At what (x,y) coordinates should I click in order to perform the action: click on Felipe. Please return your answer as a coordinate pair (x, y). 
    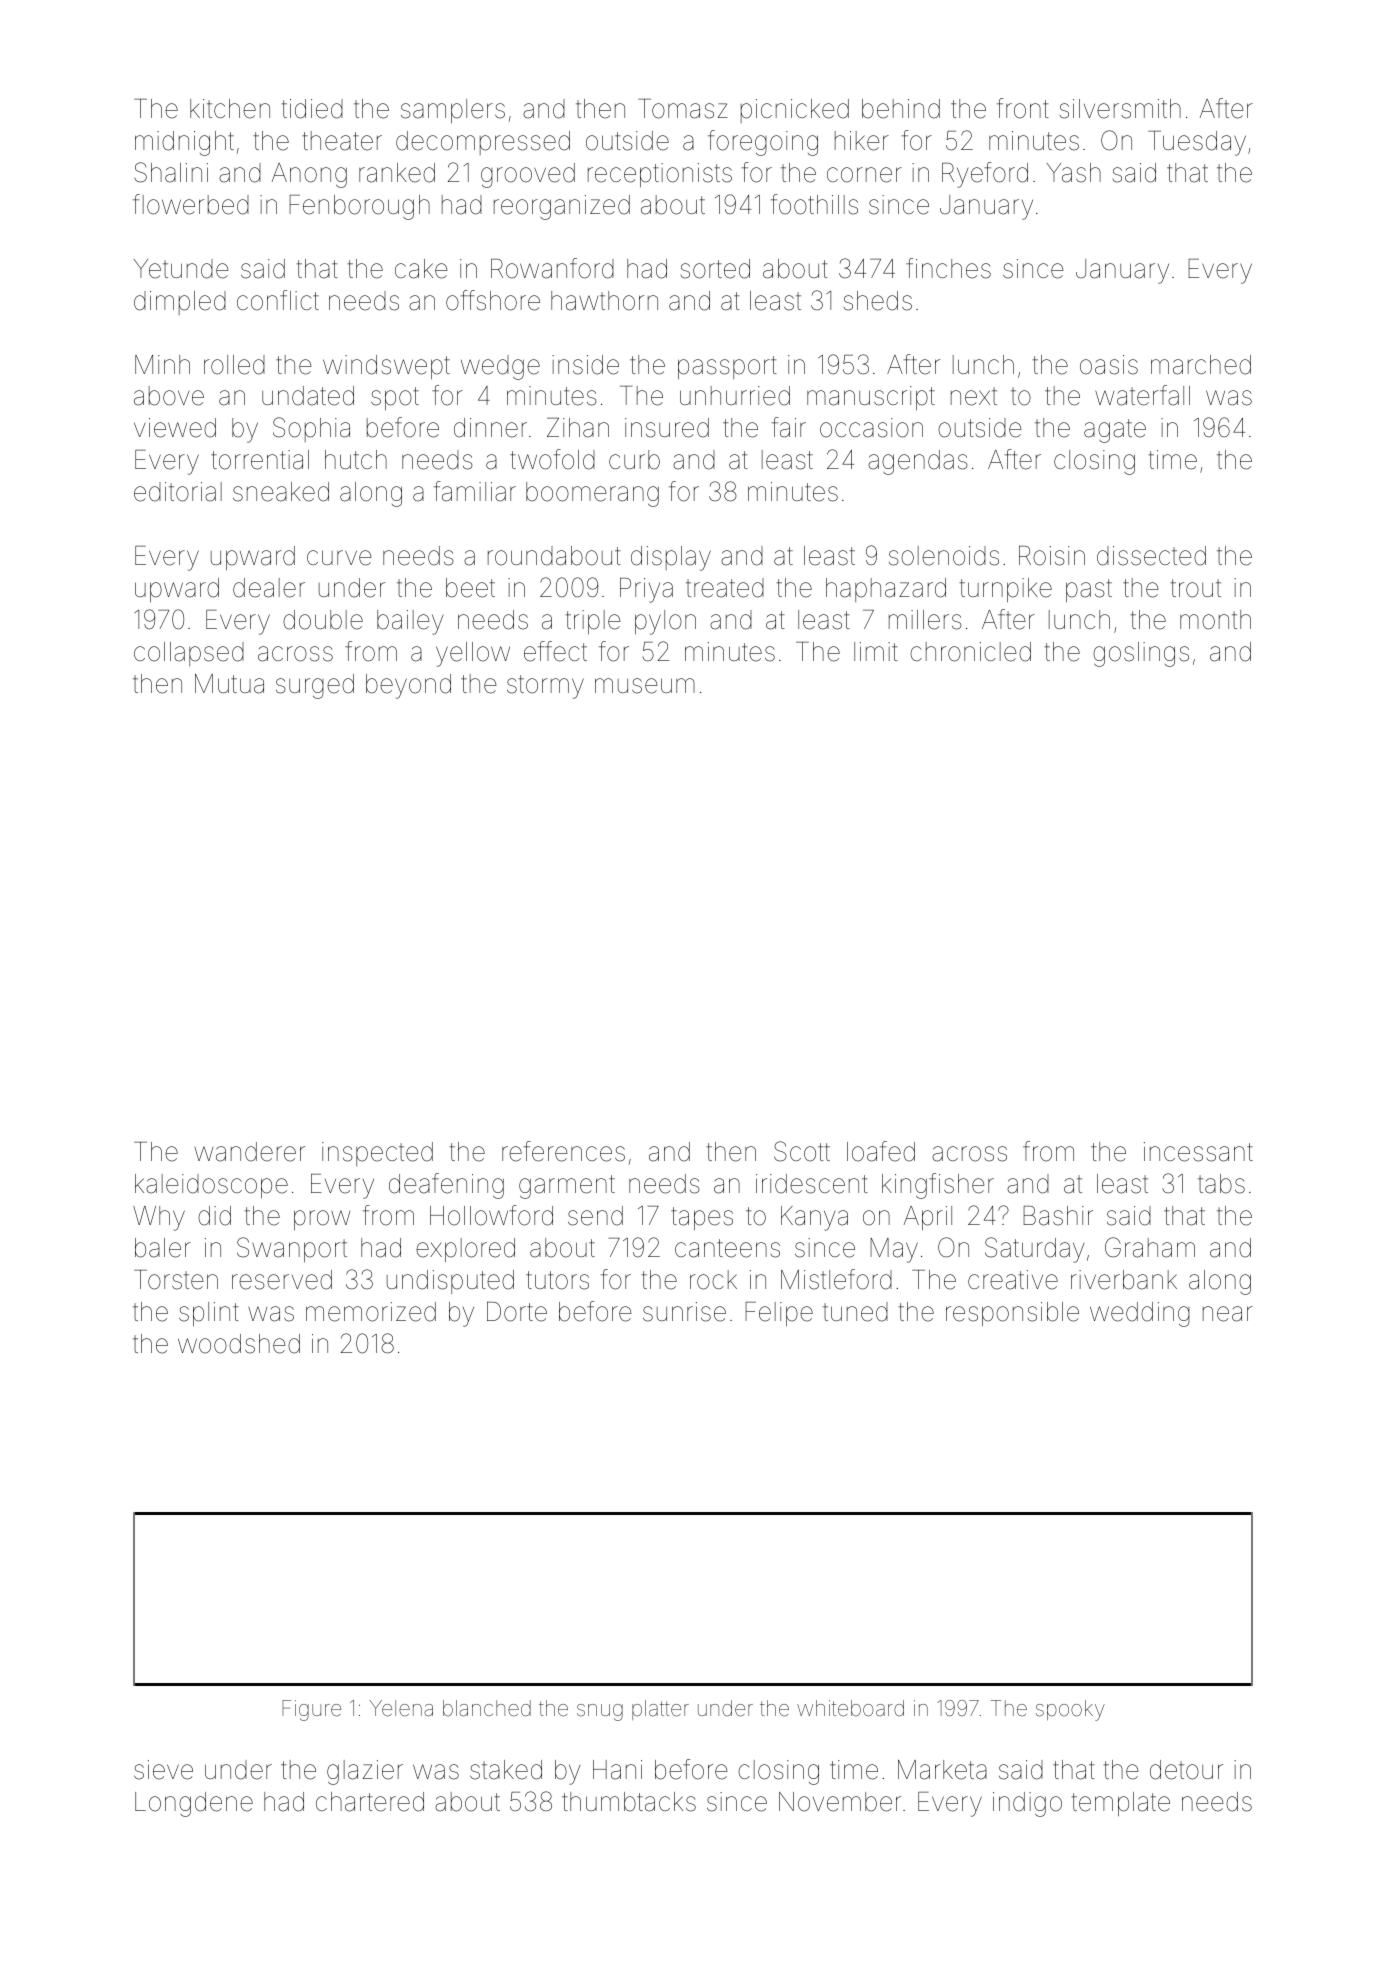
    Looking at the image, I should click on (779, 1314).
